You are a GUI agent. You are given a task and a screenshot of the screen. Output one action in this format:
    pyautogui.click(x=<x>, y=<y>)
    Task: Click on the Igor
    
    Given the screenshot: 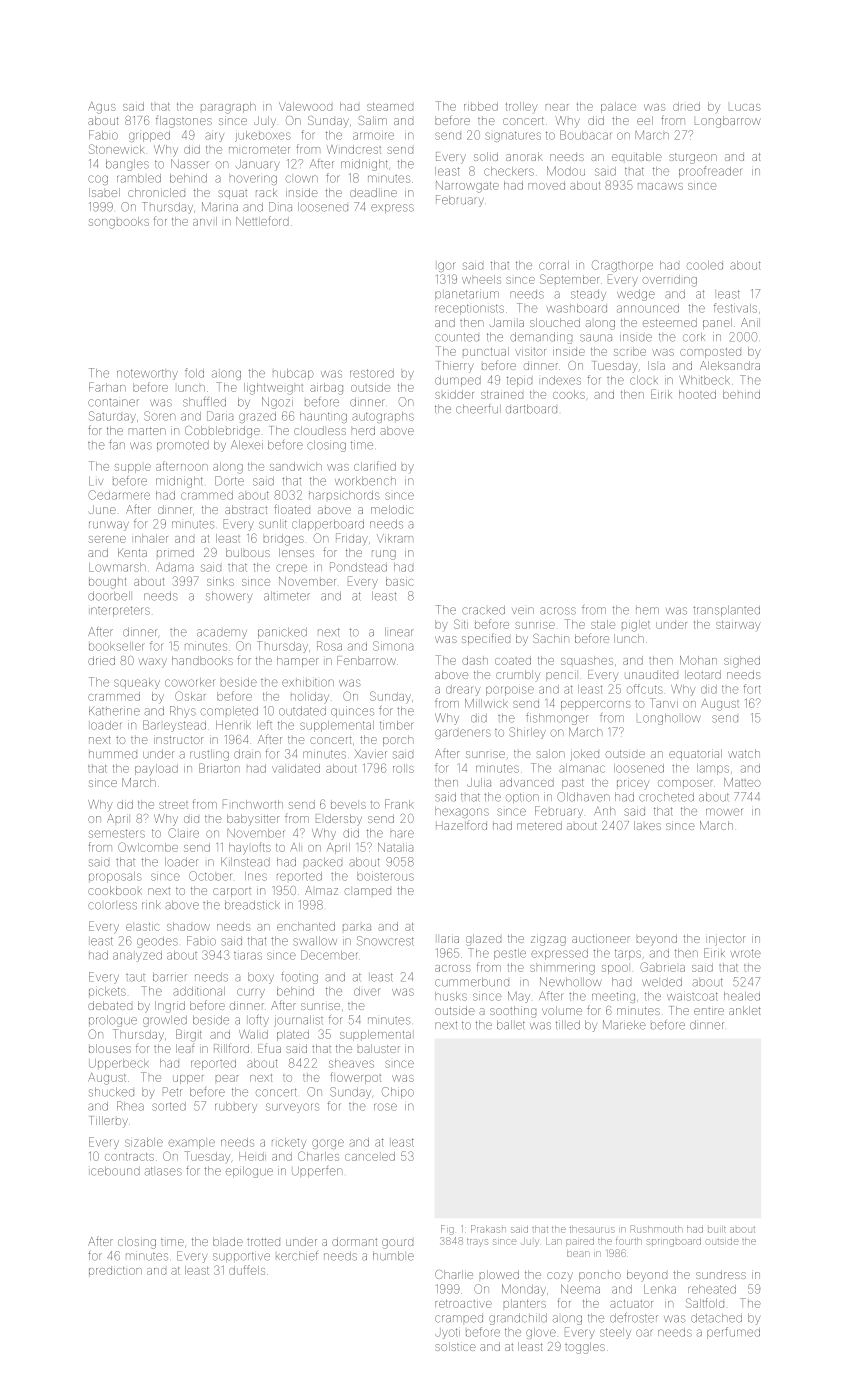 What is the action you would take?
    pyautogui.click(x=446, y=267)
